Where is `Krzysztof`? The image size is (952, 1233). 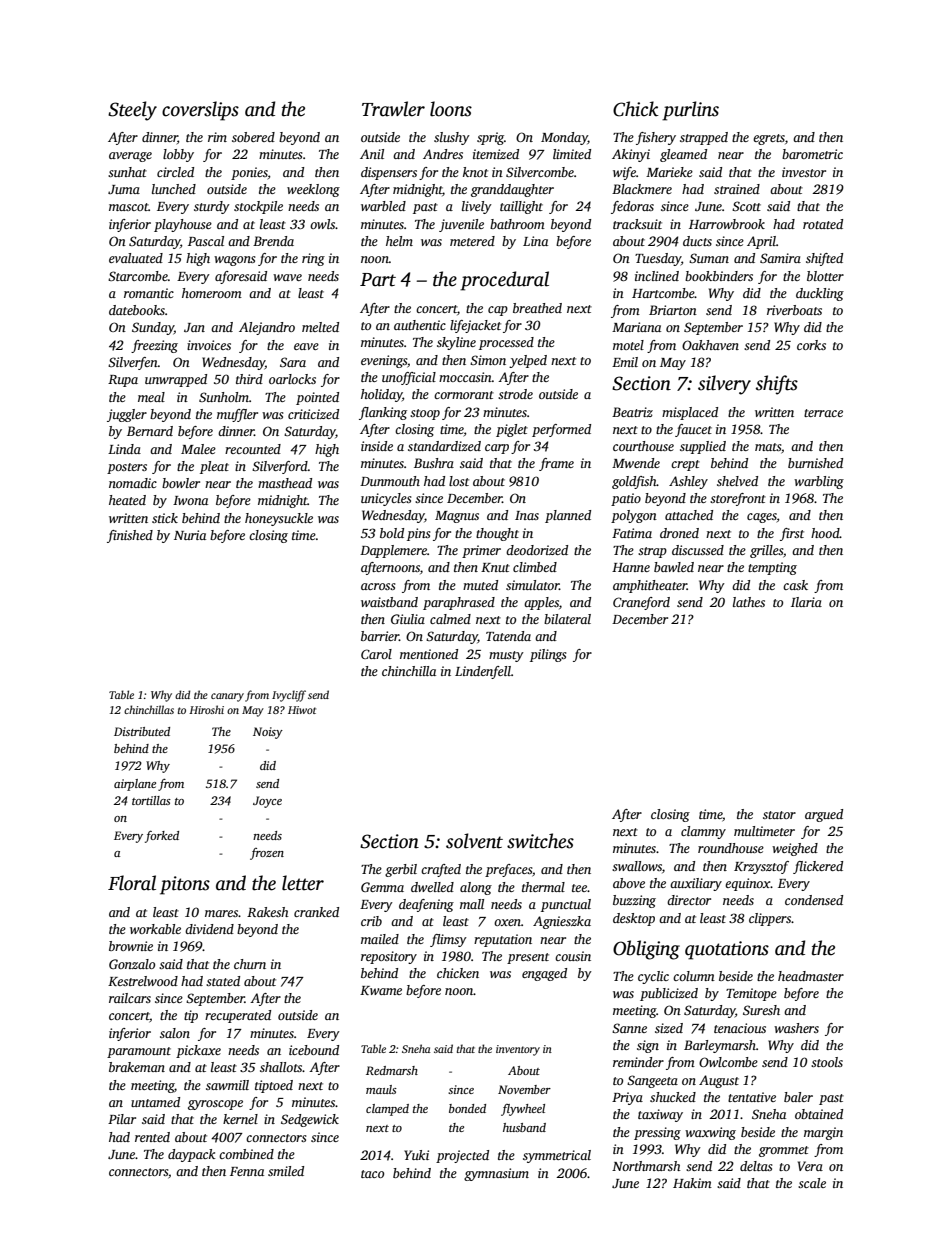
Krzysztof is located at coordinates (761, 867).
